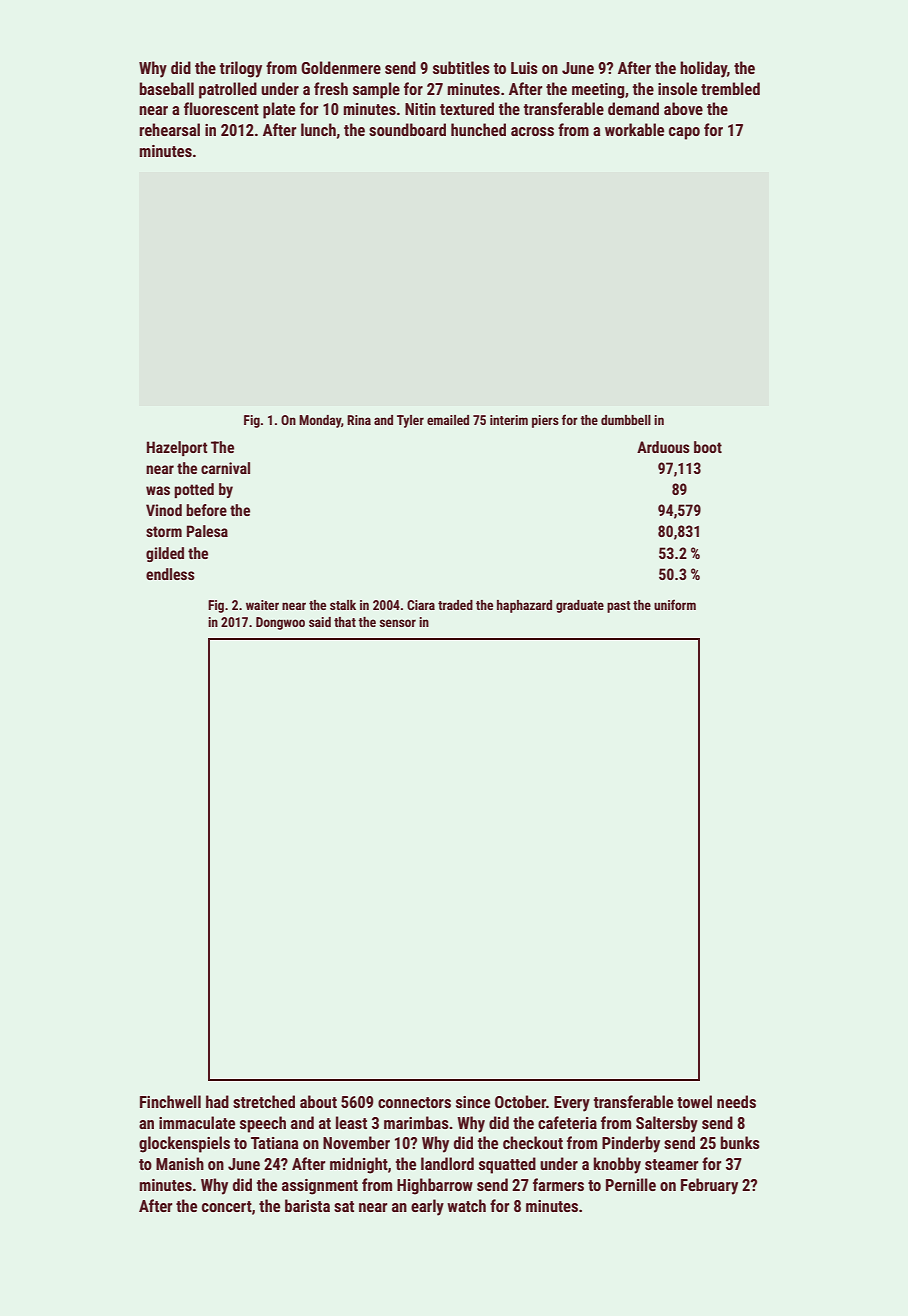 The width and height of the document is (908, 1316). What do you see at coordinates (170, 574) in the document?
I see `endless` at bounding box center [170, 574].
